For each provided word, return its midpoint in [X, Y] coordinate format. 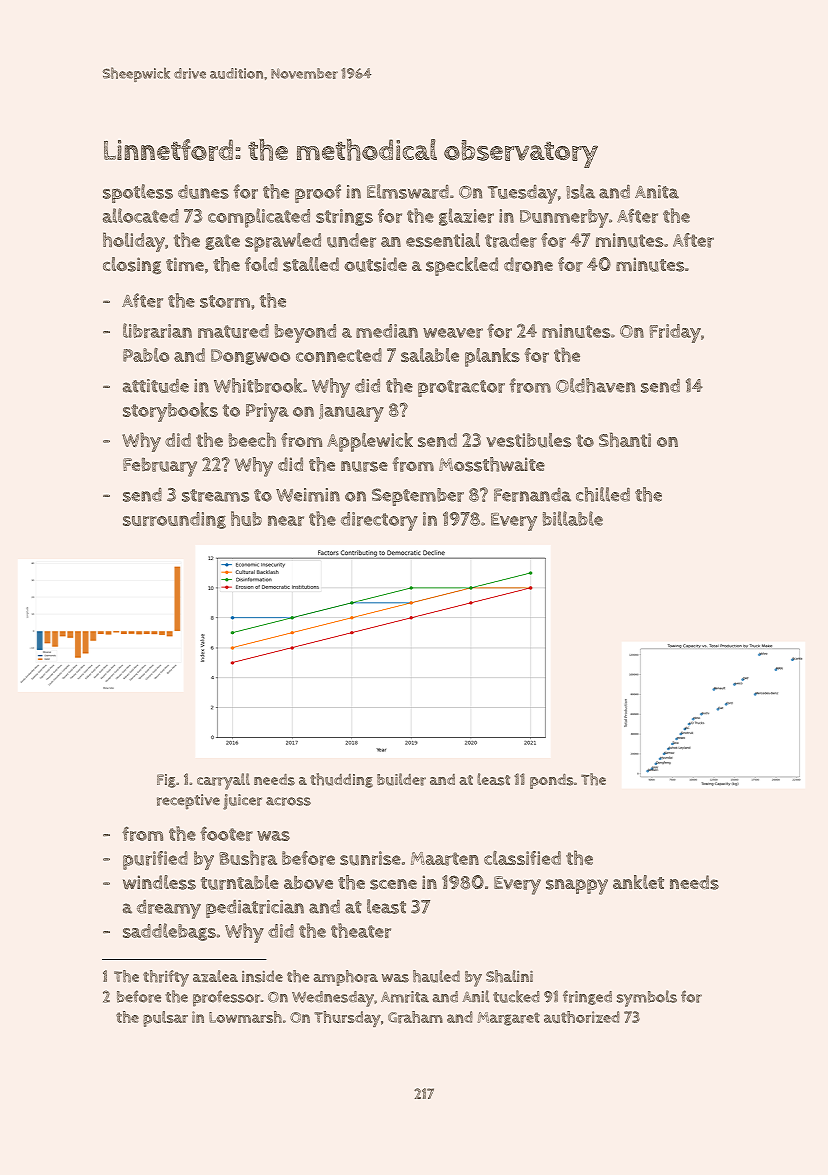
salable [430, 355]
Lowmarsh [245, 1017]
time [185, 264]
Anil [475, 996]
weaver [453, 333]
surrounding [174, 520]
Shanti [625, 439]
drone [528, 264]
